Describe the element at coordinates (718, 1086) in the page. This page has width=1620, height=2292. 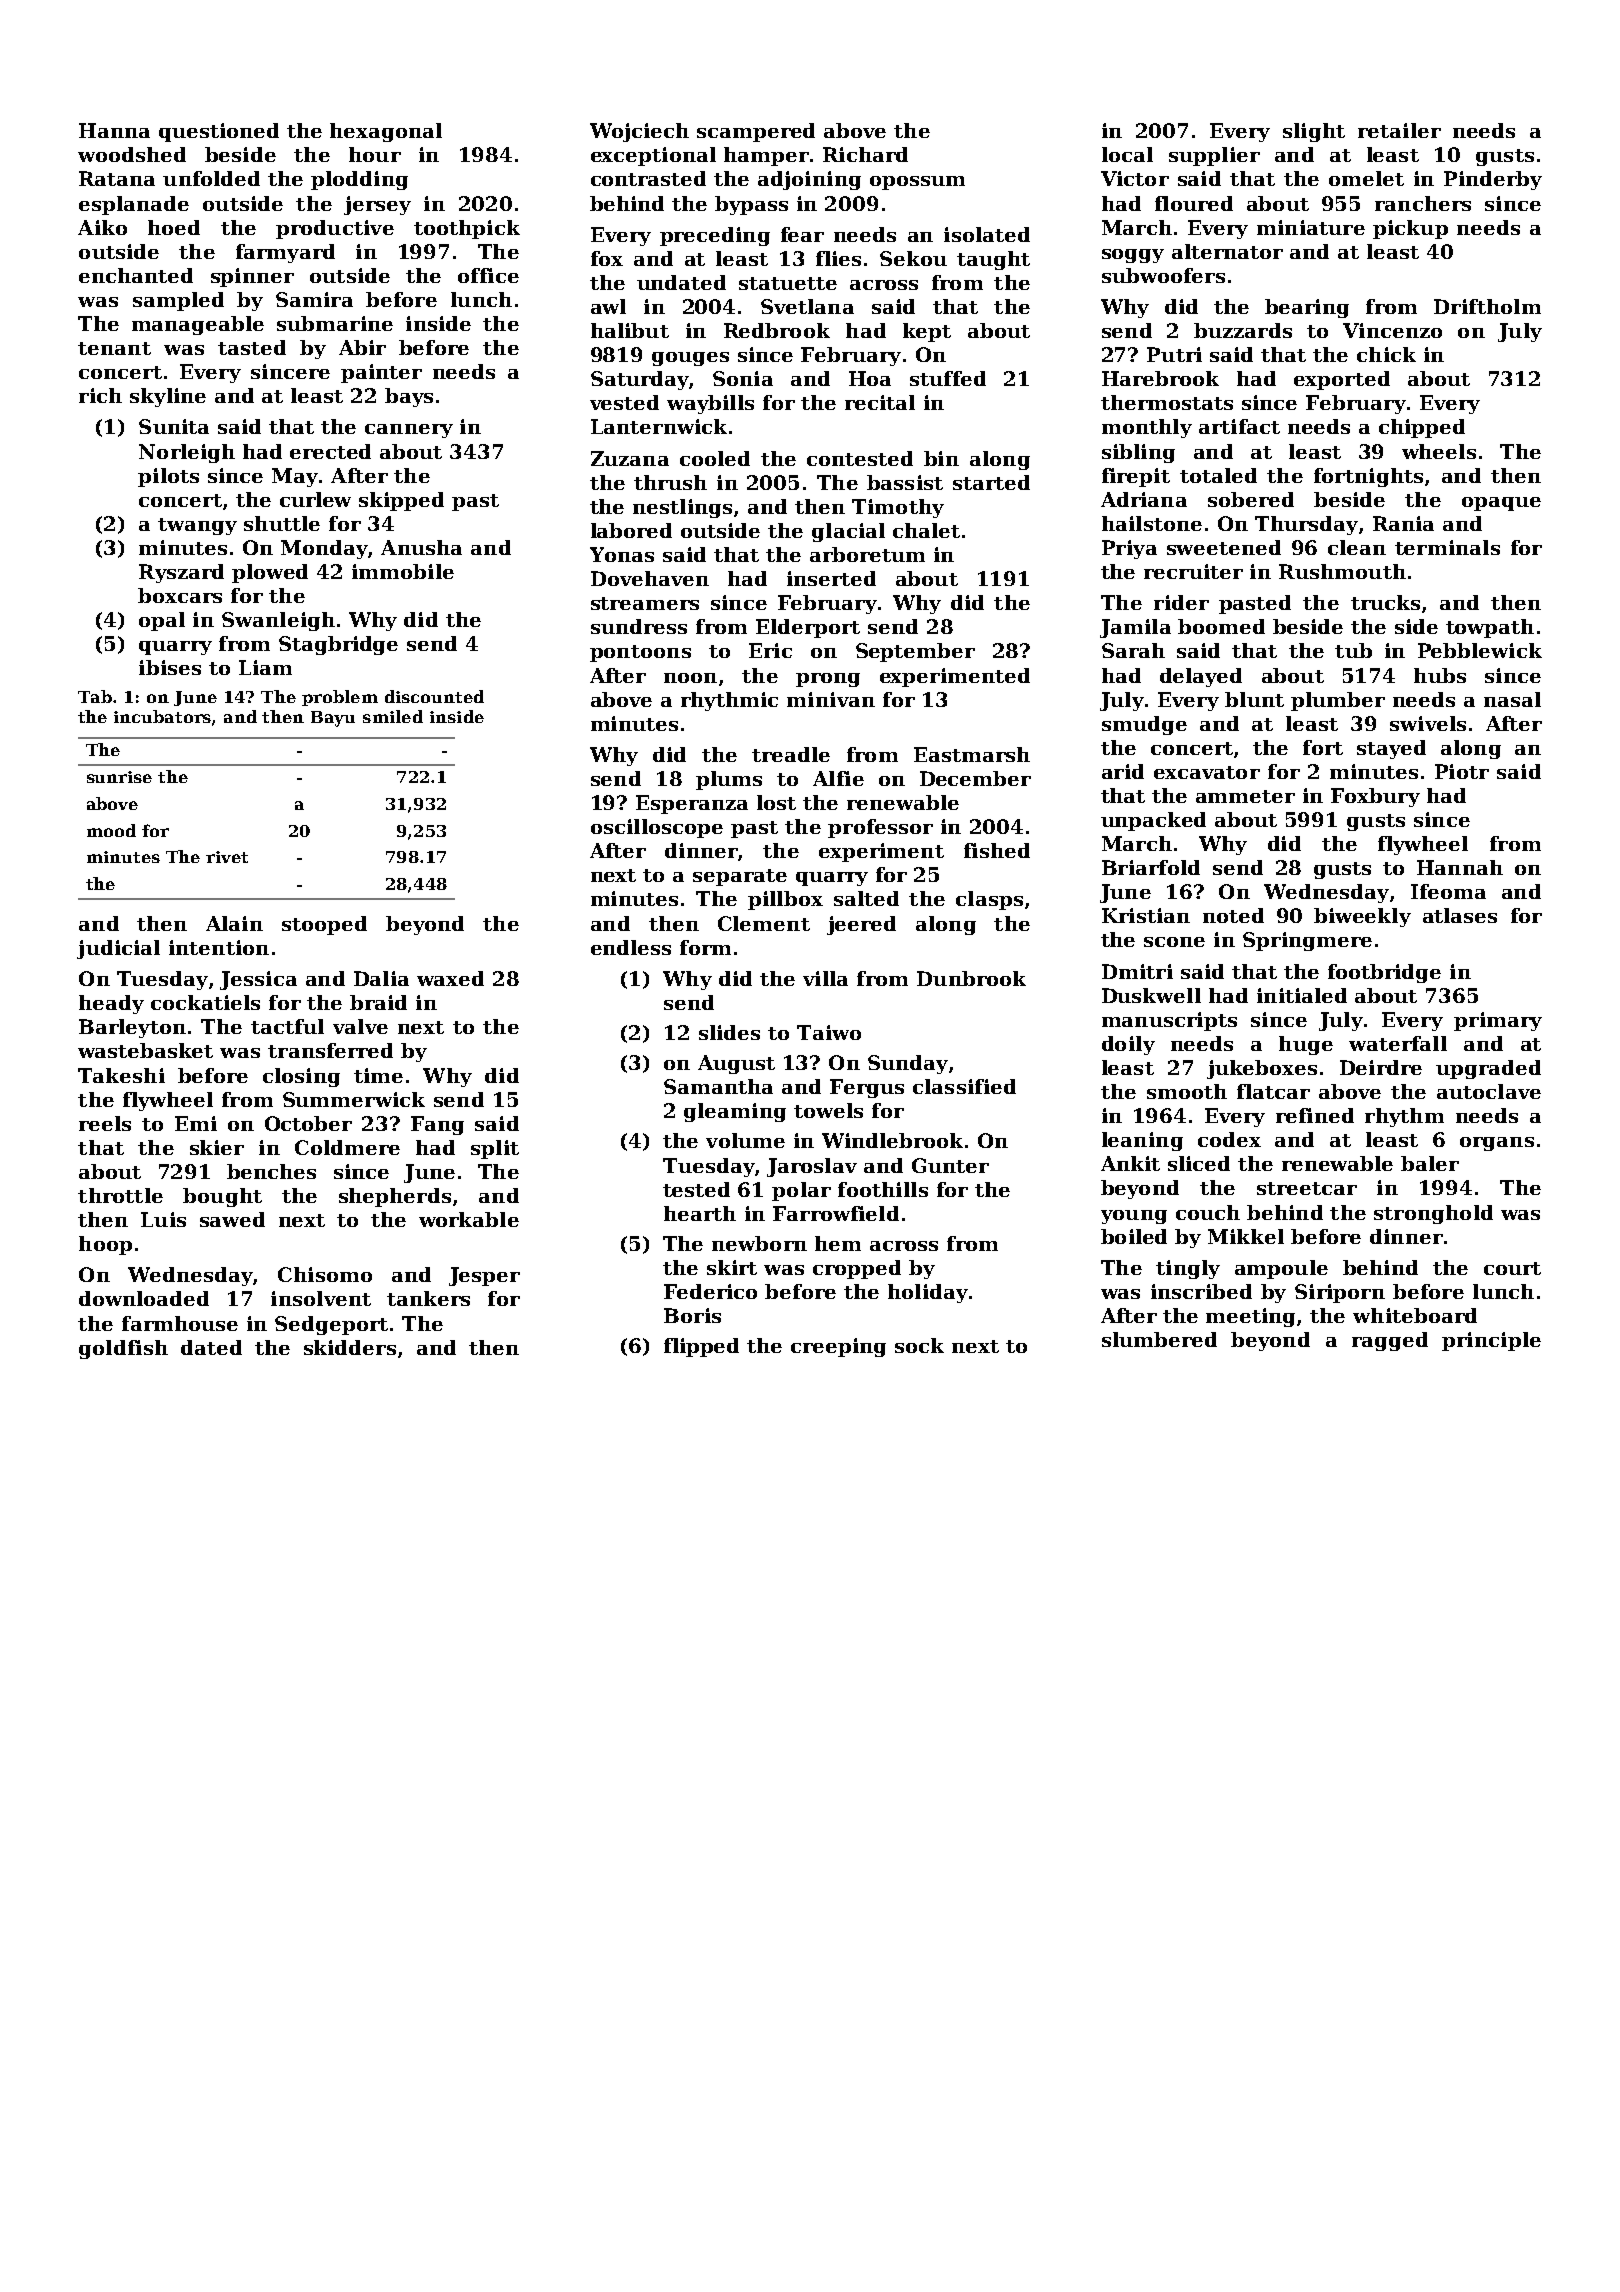
I see `Samantha` at that location.
